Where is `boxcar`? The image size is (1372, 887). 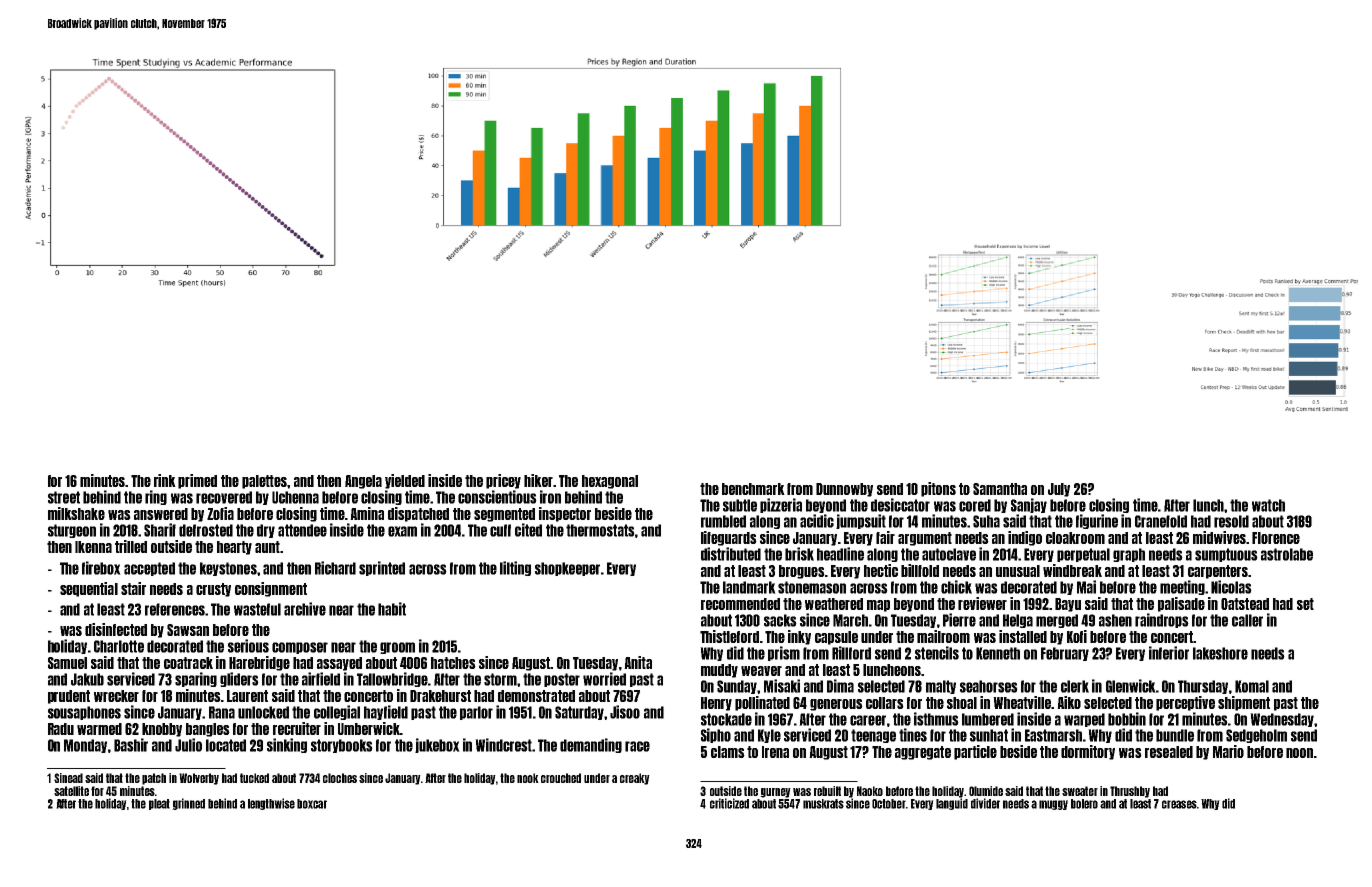 boxcar is located at coordinates (312, 804).
